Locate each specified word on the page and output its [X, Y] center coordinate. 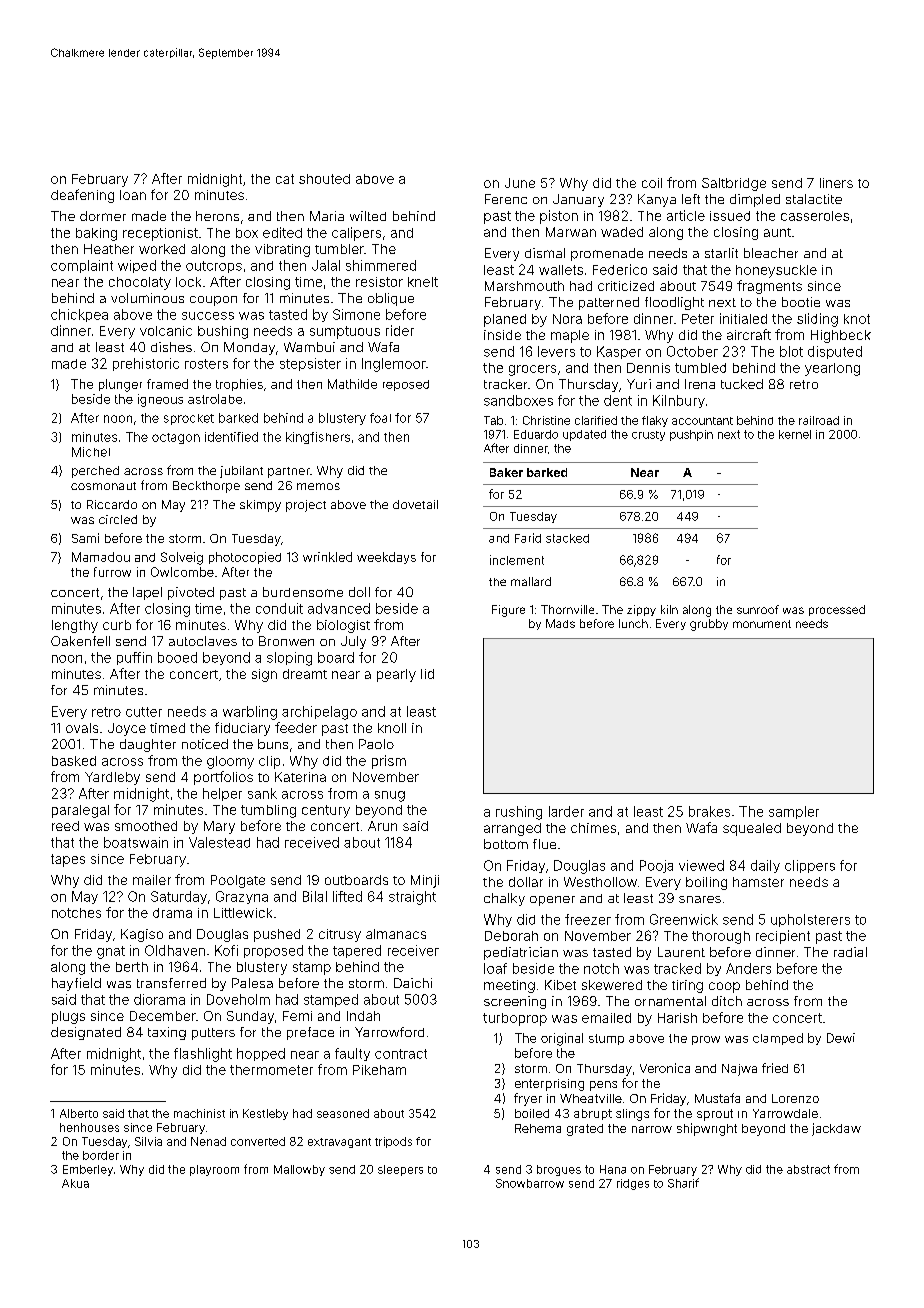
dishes [171, 347]
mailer [152, 880]
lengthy [75, 626]
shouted [324, 179]
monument [762, 624]
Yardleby [112, 778]
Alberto [79, 1113]
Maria [327, 216]
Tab [493, 420]
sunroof [758, 609]
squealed [752, 829]
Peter [698, 319]
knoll [392, 728]
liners [836, 183]
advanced [339, 608]
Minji [425, 881]
